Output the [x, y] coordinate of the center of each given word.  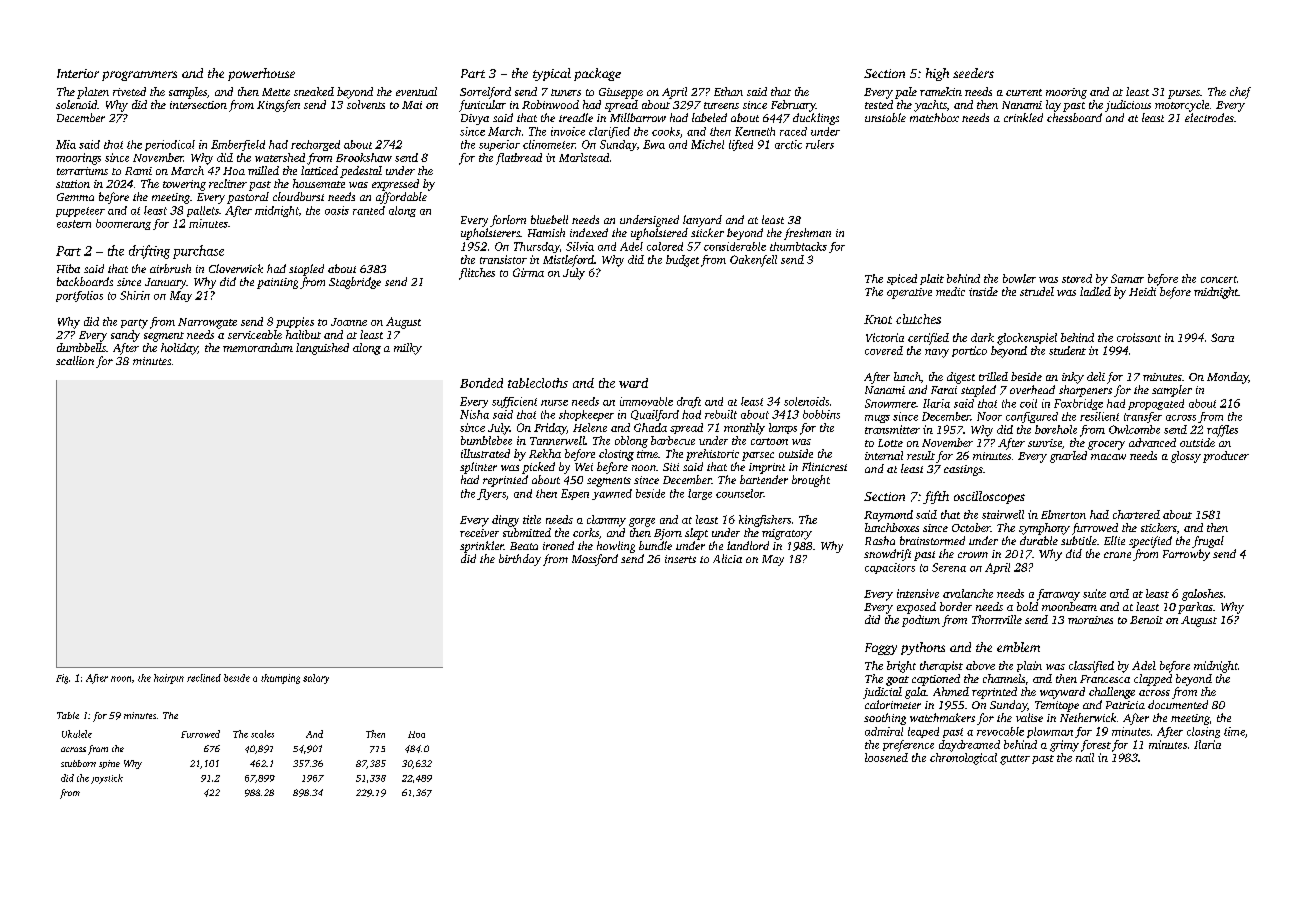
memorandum [258, 347]
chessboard [1074, 117]
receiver [479, 533]
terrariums [82, 171]
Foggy [881, 649]
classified [1091, 667]
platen [93, 93]
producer [1226, 457]
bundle [655, 545]
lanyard [702, 221]
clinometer [549, 144]
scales [262, 734]
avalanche [968, 593]
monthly [744, 429]
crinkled [1023, 117]
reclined [204, 678]
